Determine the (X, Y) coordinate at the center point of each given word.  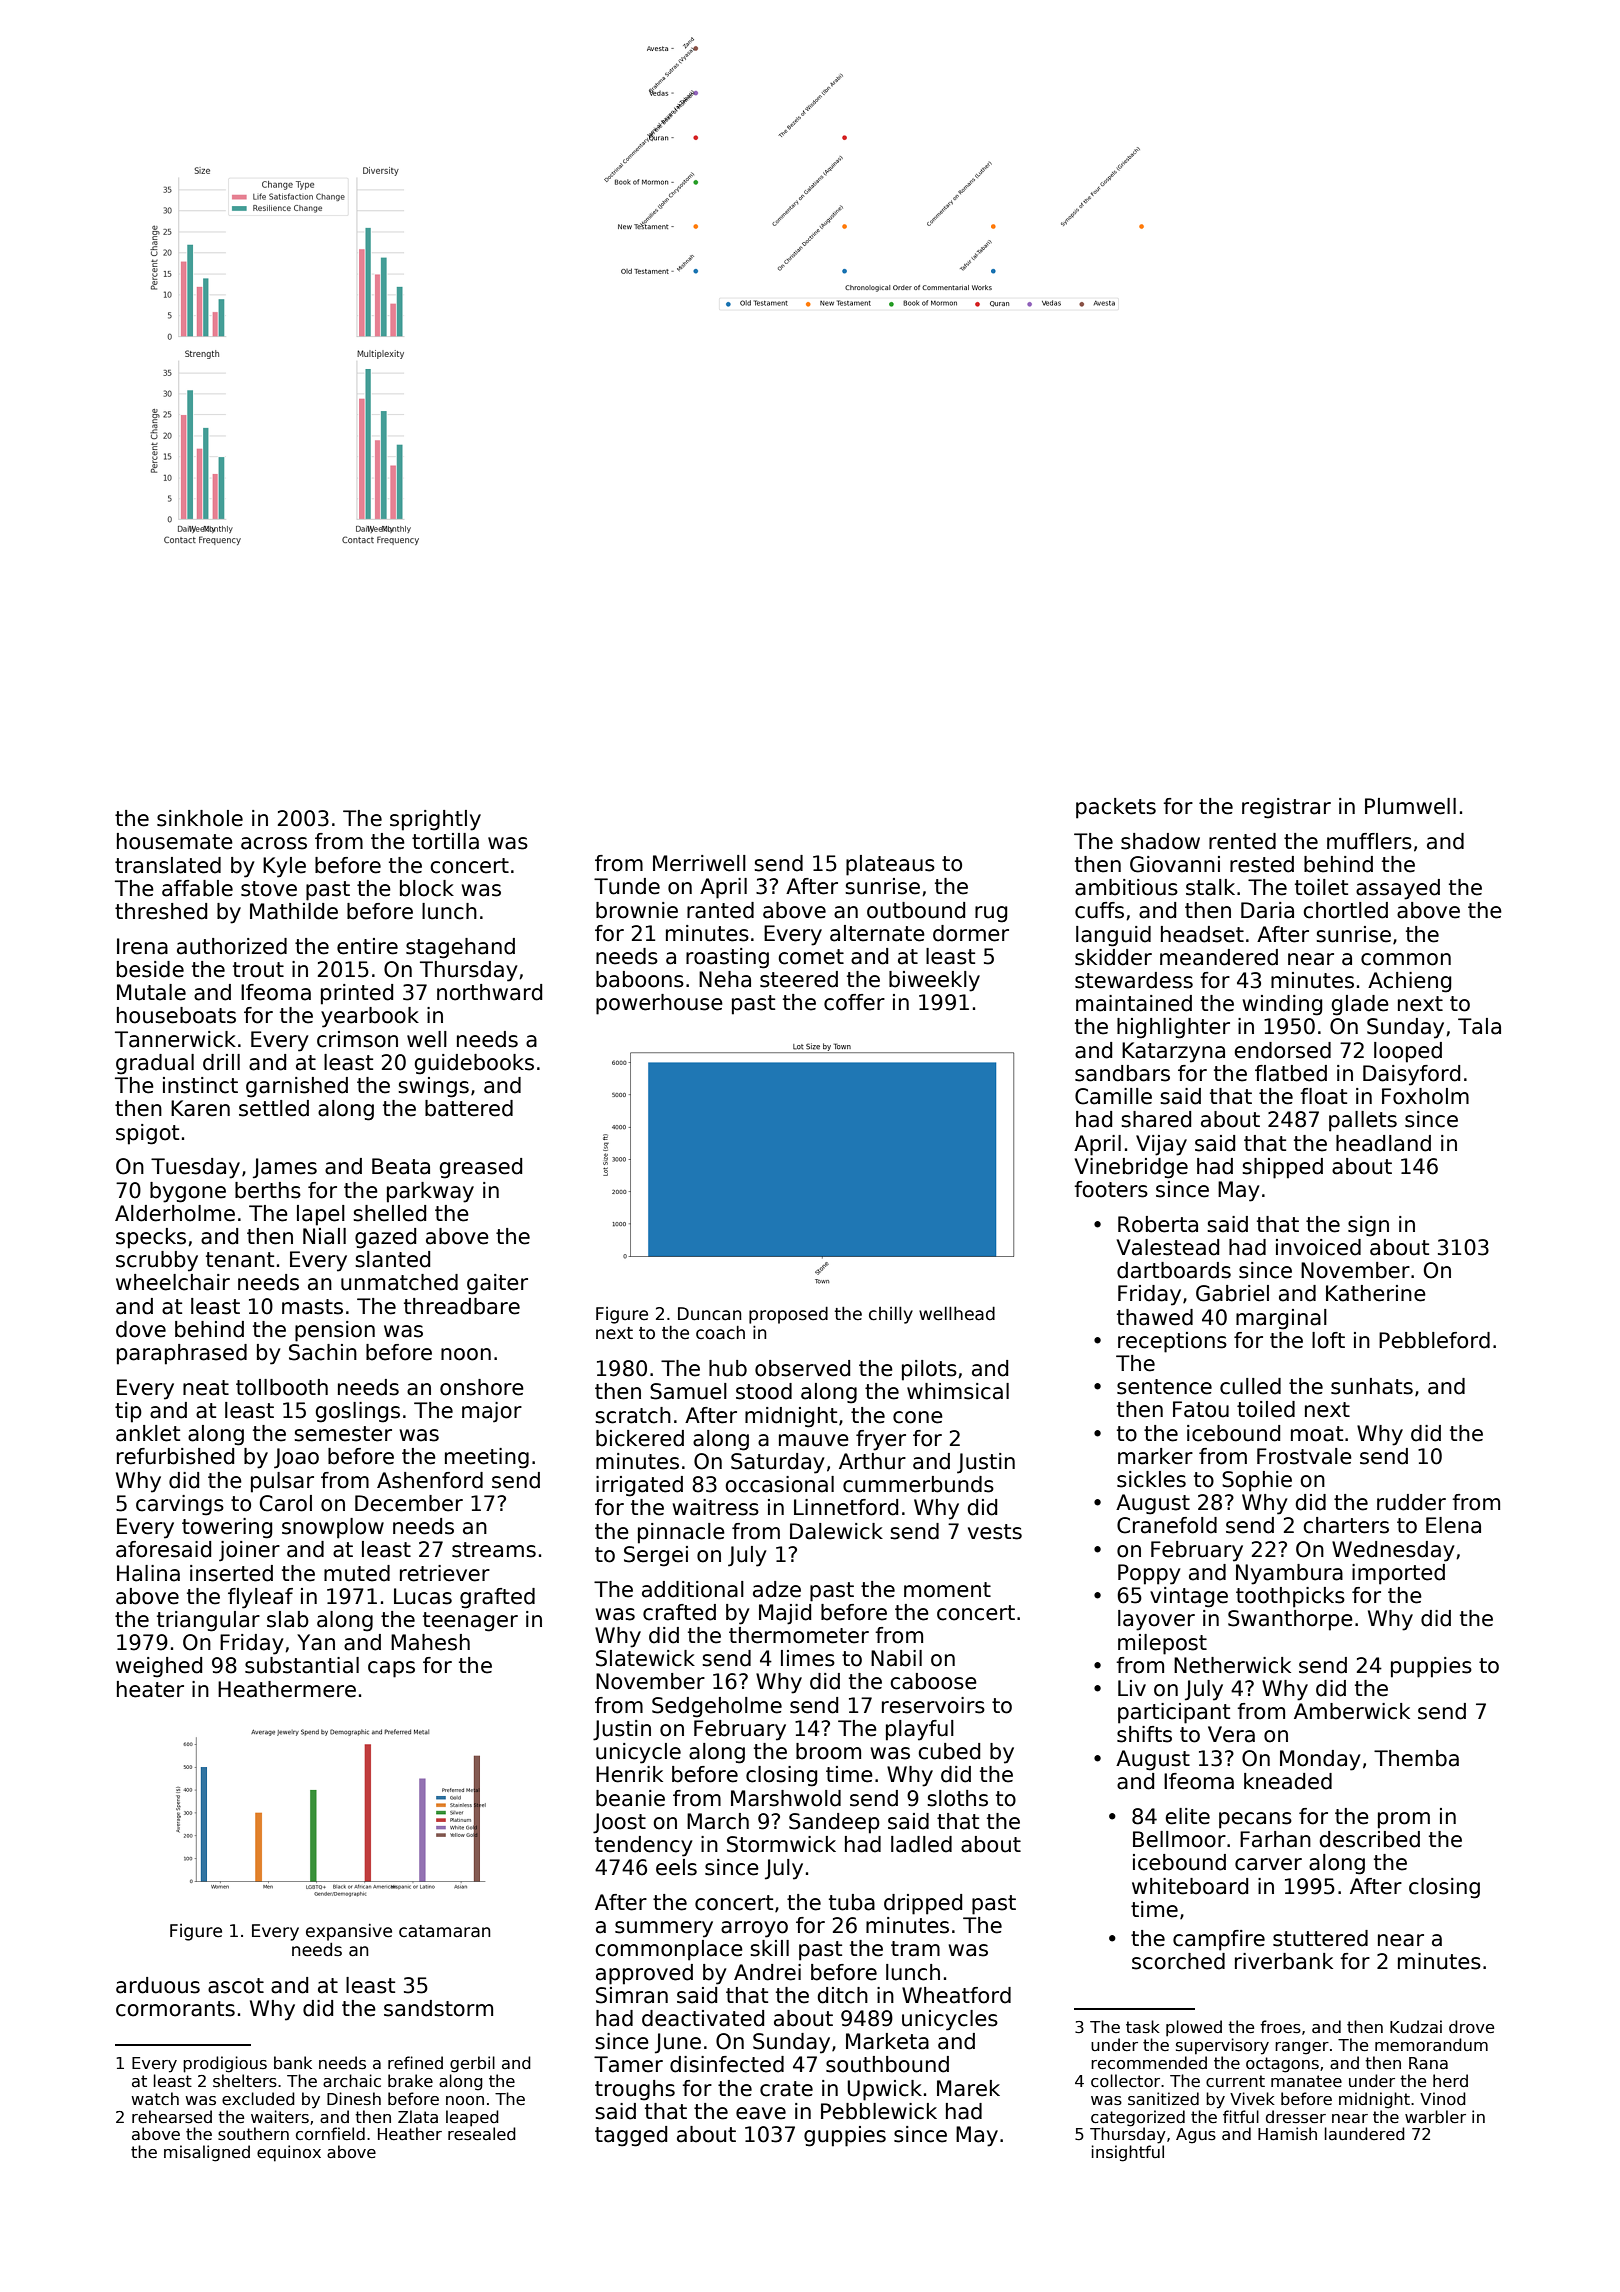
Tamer (628, 2064)
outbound (916, 910)
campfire (1219, 1940)
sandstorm (438, 2008)
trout (258, 970)
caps (391, 1669)
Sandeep (834, 1823)
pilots (929, 1370)
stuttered (1320, 1938)
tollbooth (282, 1387)
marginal (1281, 1319)
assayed (1398, 889)
